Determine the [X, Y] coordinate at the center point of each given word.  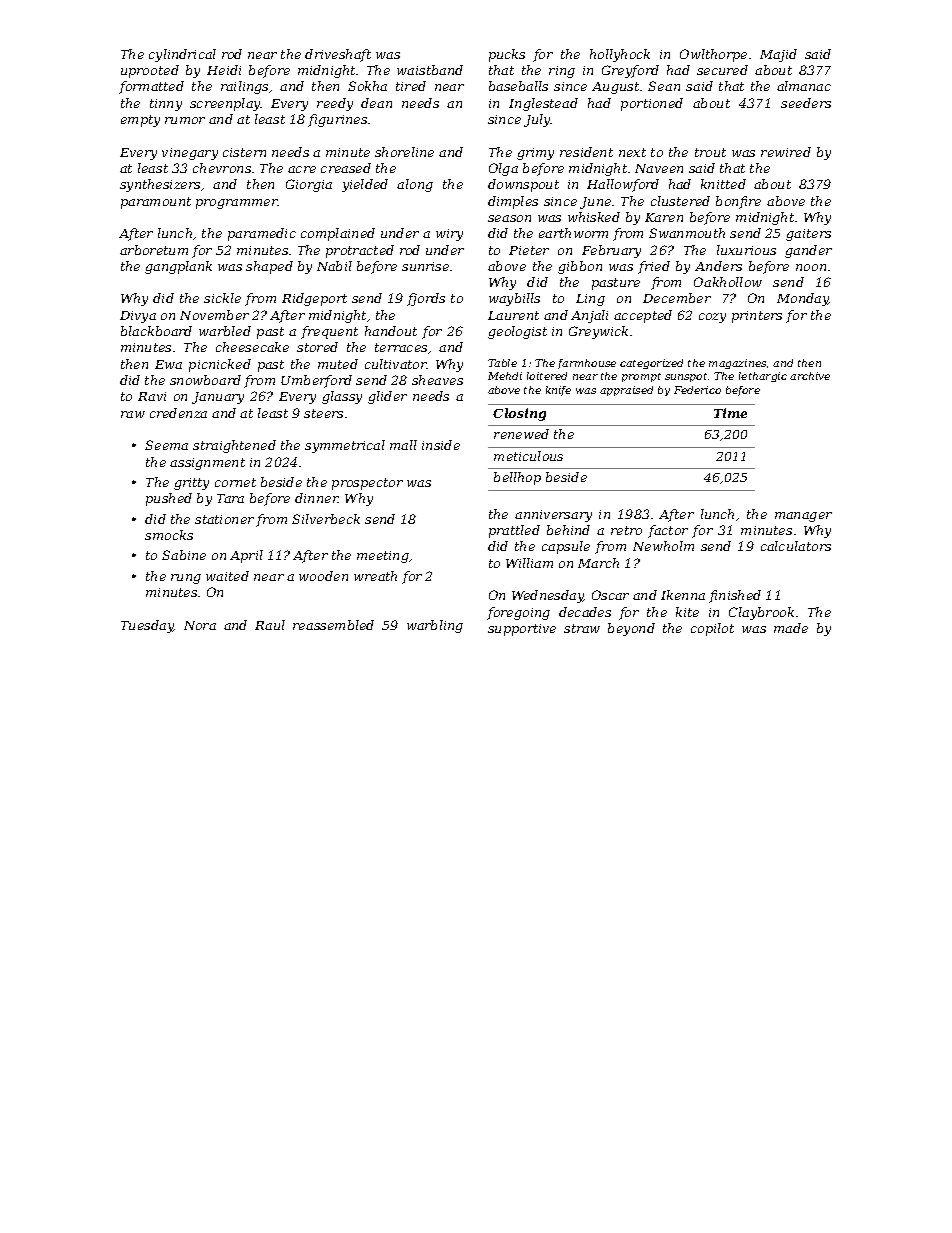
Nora [200, 625]
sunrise [425, 266]
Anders [718, 266]
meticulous [528, 456]
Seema [166, 445]
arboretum [154, 250]
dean [376, 103]
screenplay [225, 104]
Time [730, 413]
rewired [786, 152]
